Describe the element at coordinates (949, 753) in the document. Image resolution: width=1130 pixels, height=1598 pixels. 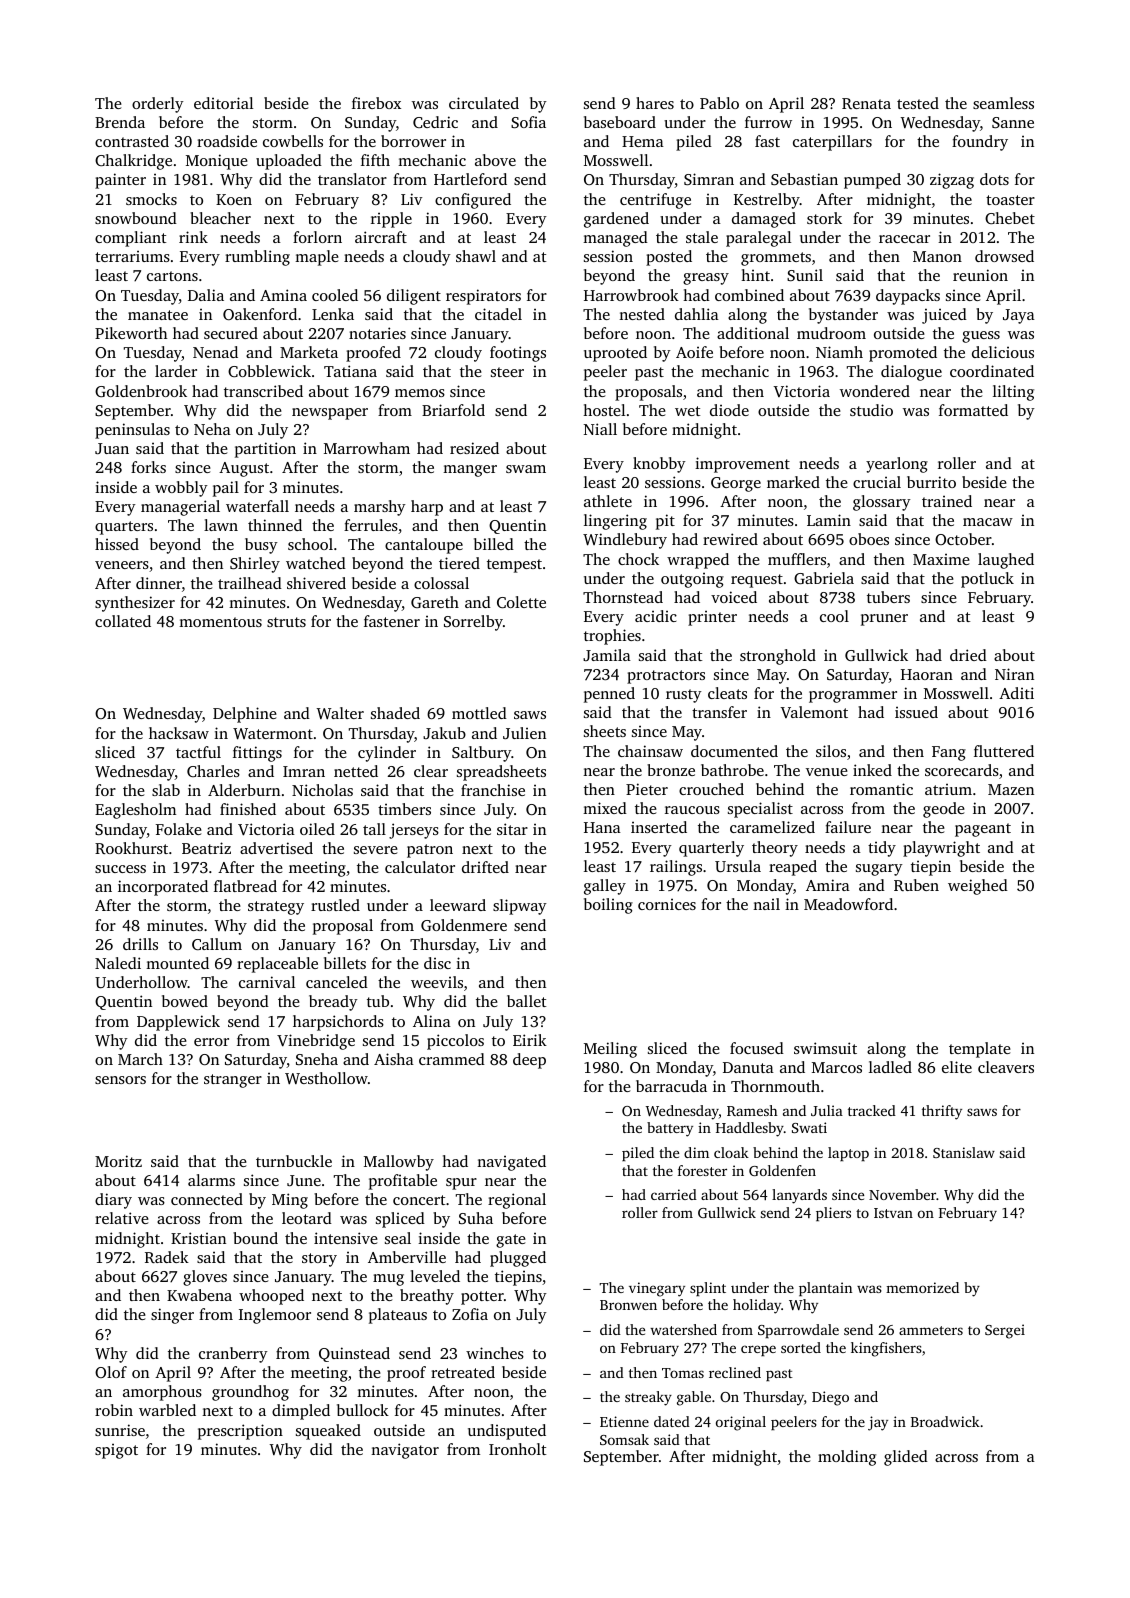
I see `Fang` at that location.
